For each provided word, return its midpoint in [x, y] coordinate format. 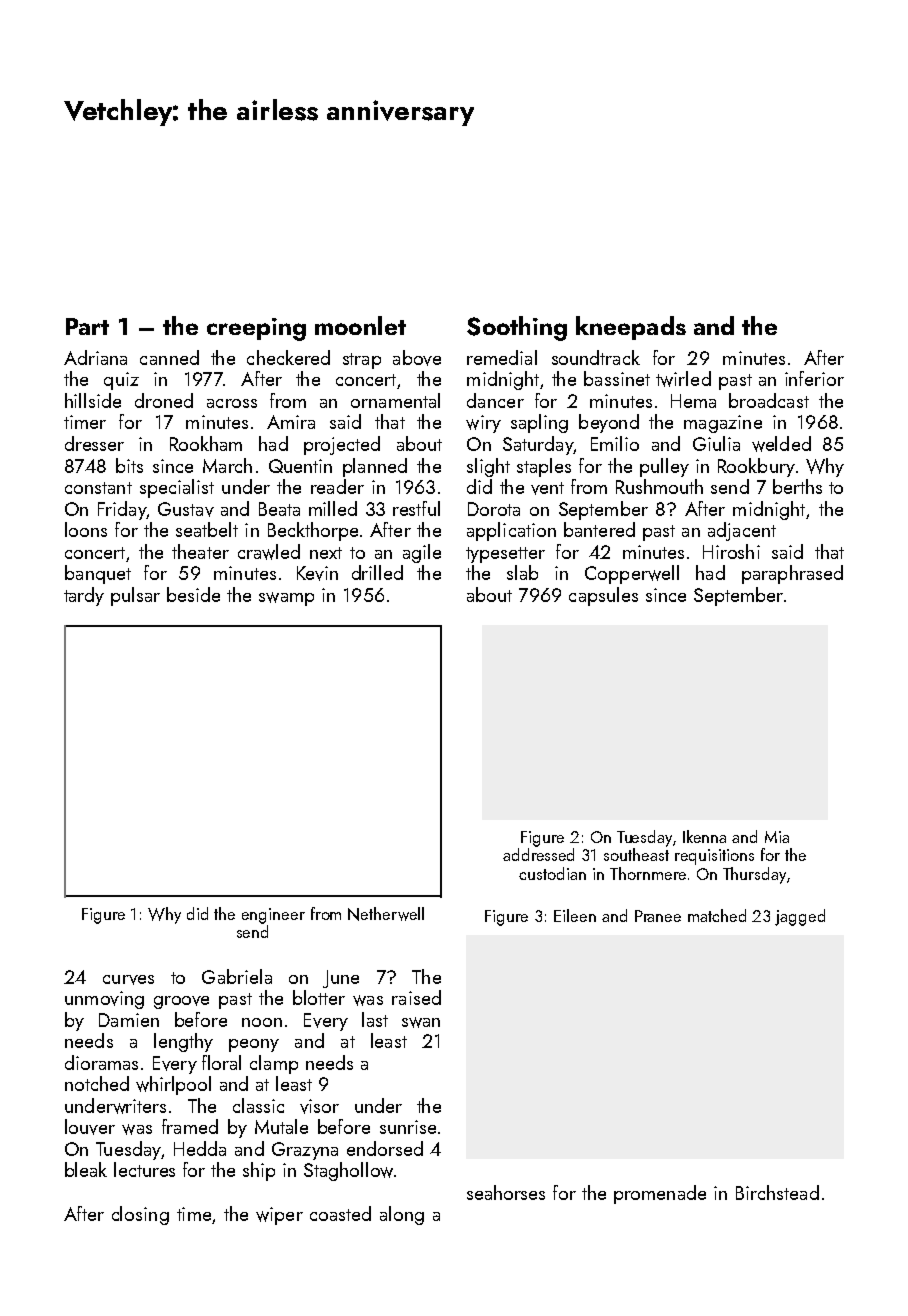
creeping [256, 329]
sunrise [408, 1127]
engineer [273, 916]
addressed [538, 854]
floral [221, 1062]
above [417, 358]
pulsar [135, 596]
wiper [279, 1216]
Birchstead [777, 1192]
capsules [603, 596]
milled [333, 508]
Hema [693, 401]
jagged [800, 917]
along [402, 1215]
